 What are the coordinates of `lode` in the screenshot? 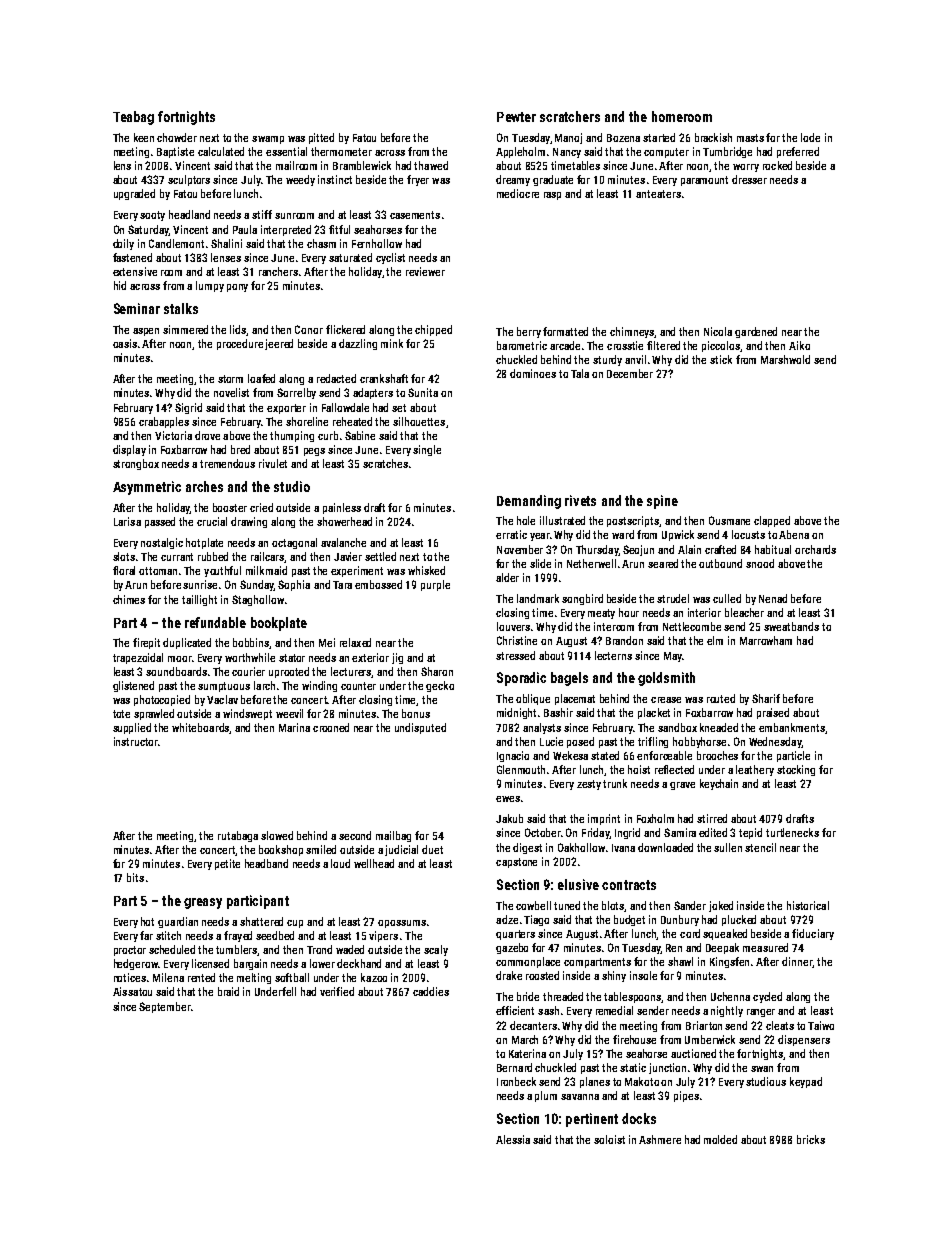 It's located at (810, 137).
